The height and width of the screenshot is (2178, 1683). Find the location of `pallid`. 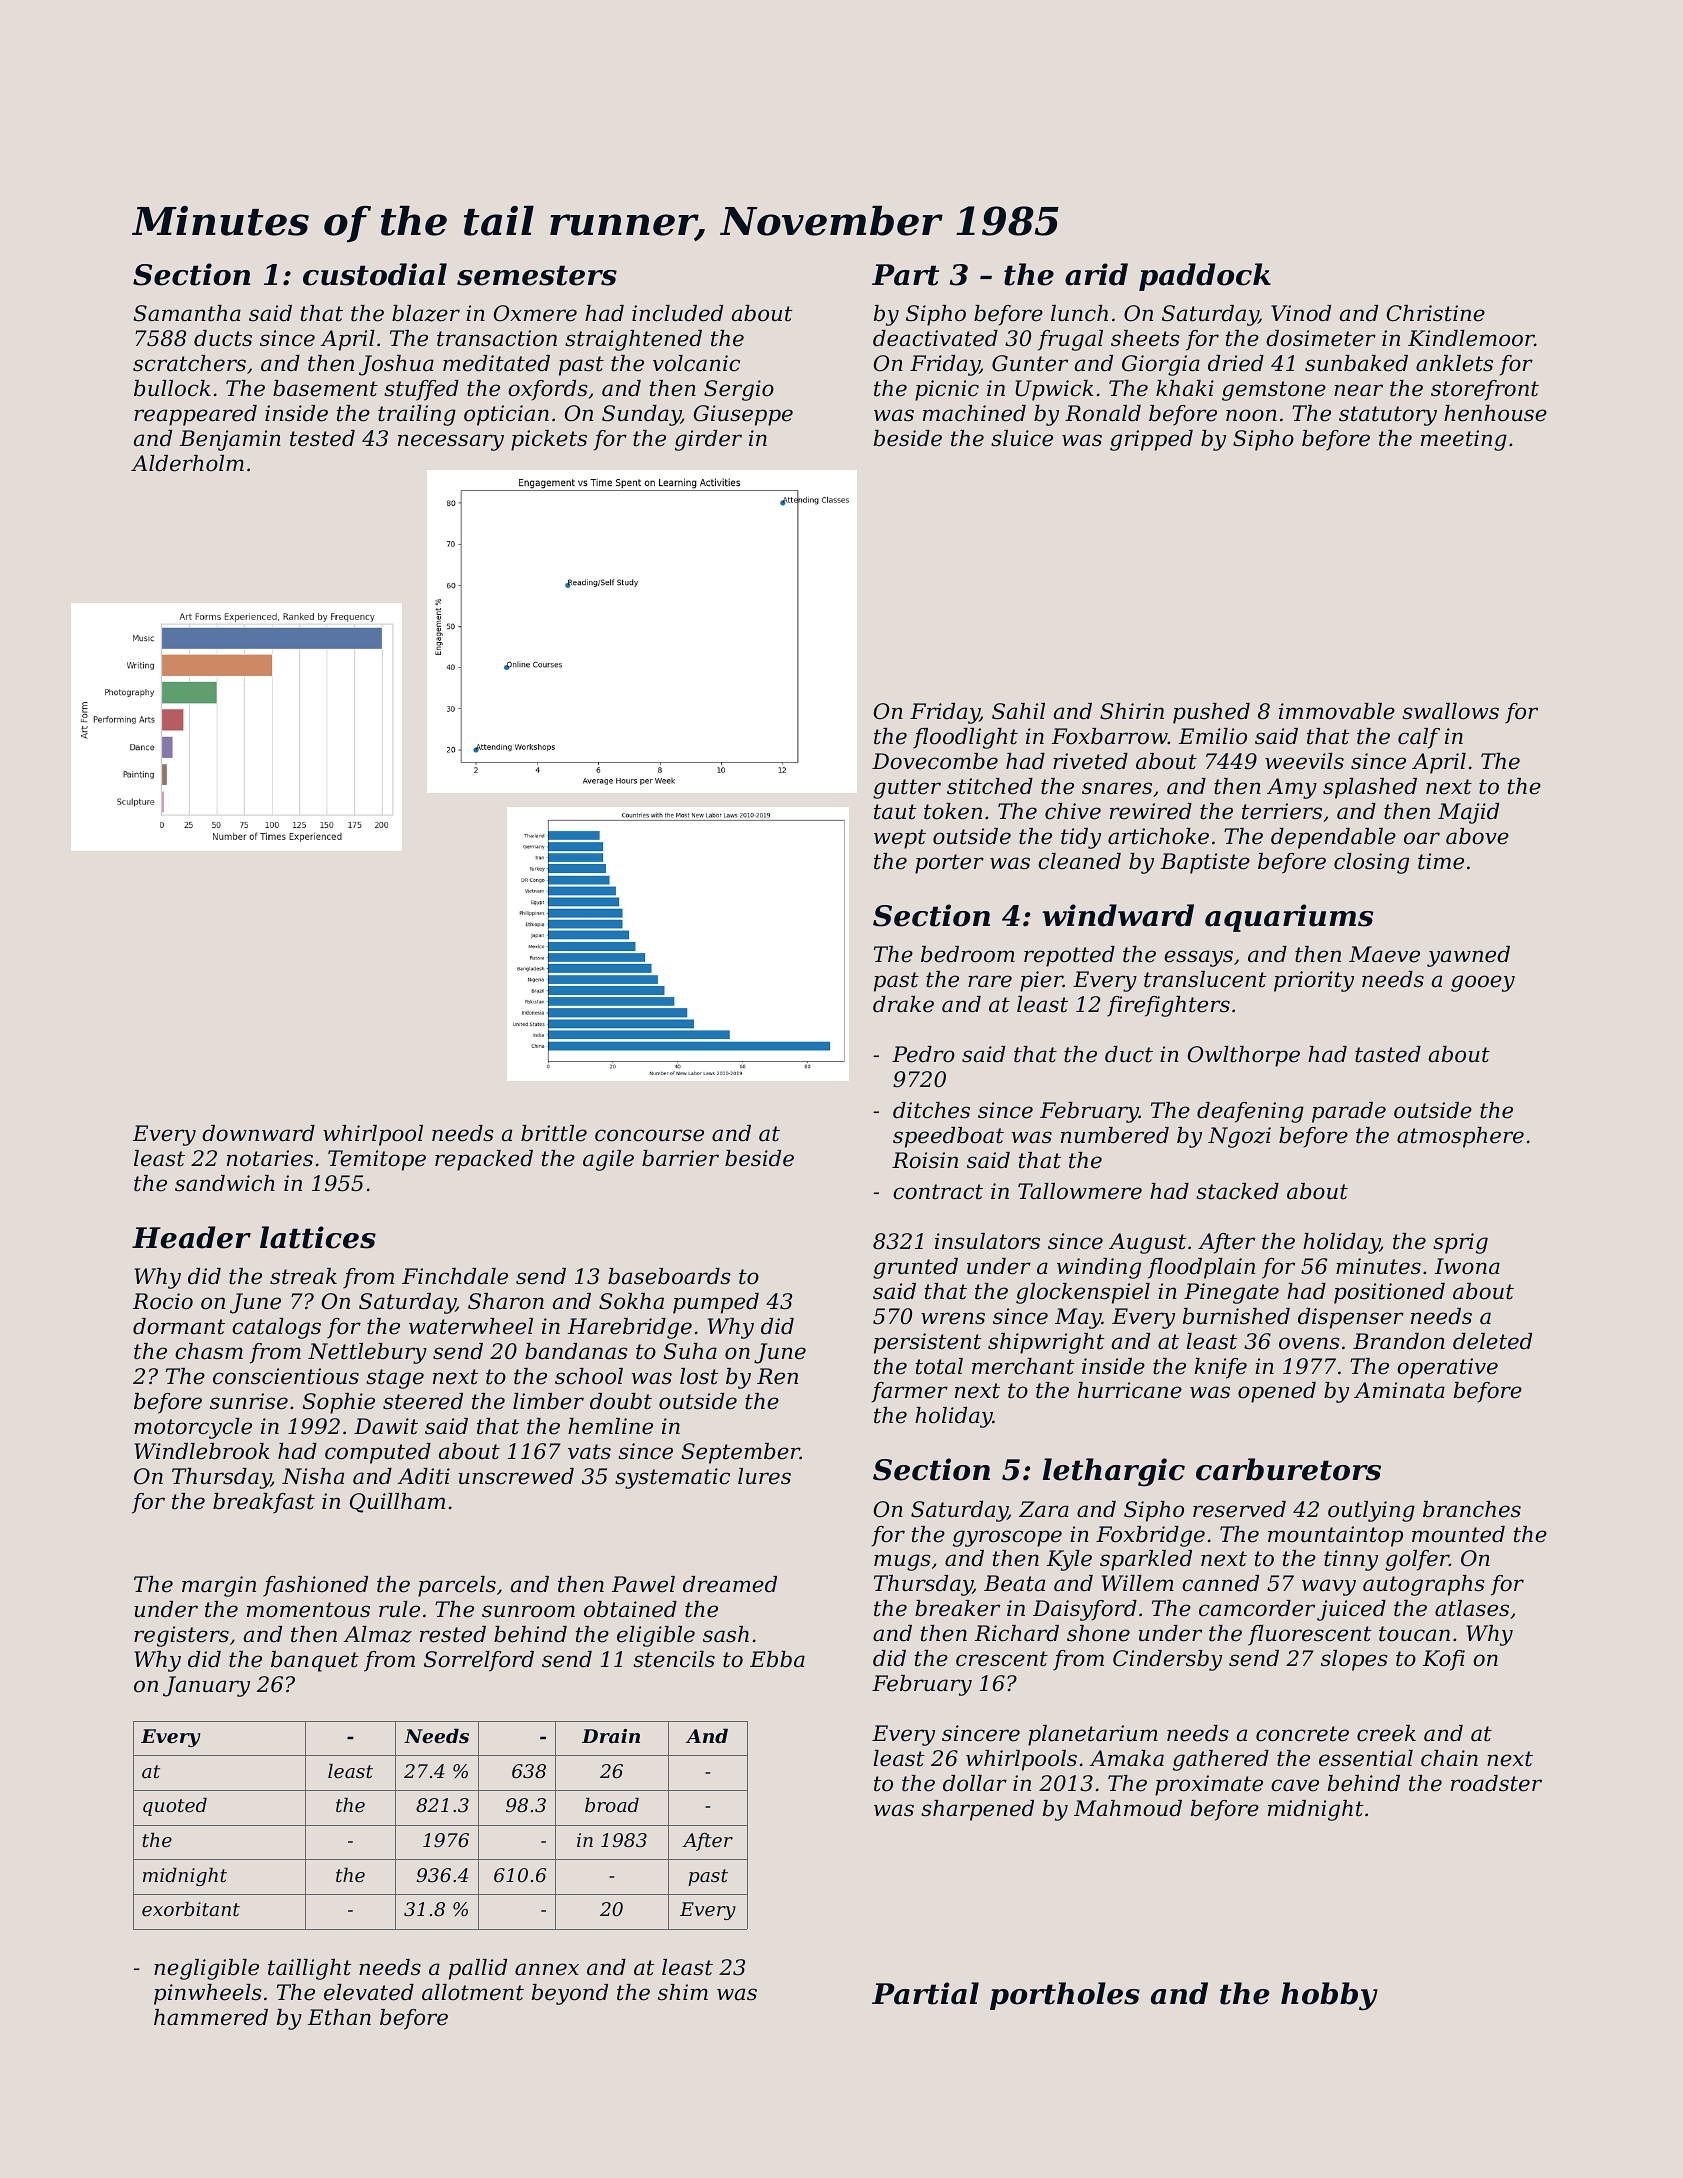

pallid is located at coordinates (478, 1969).
